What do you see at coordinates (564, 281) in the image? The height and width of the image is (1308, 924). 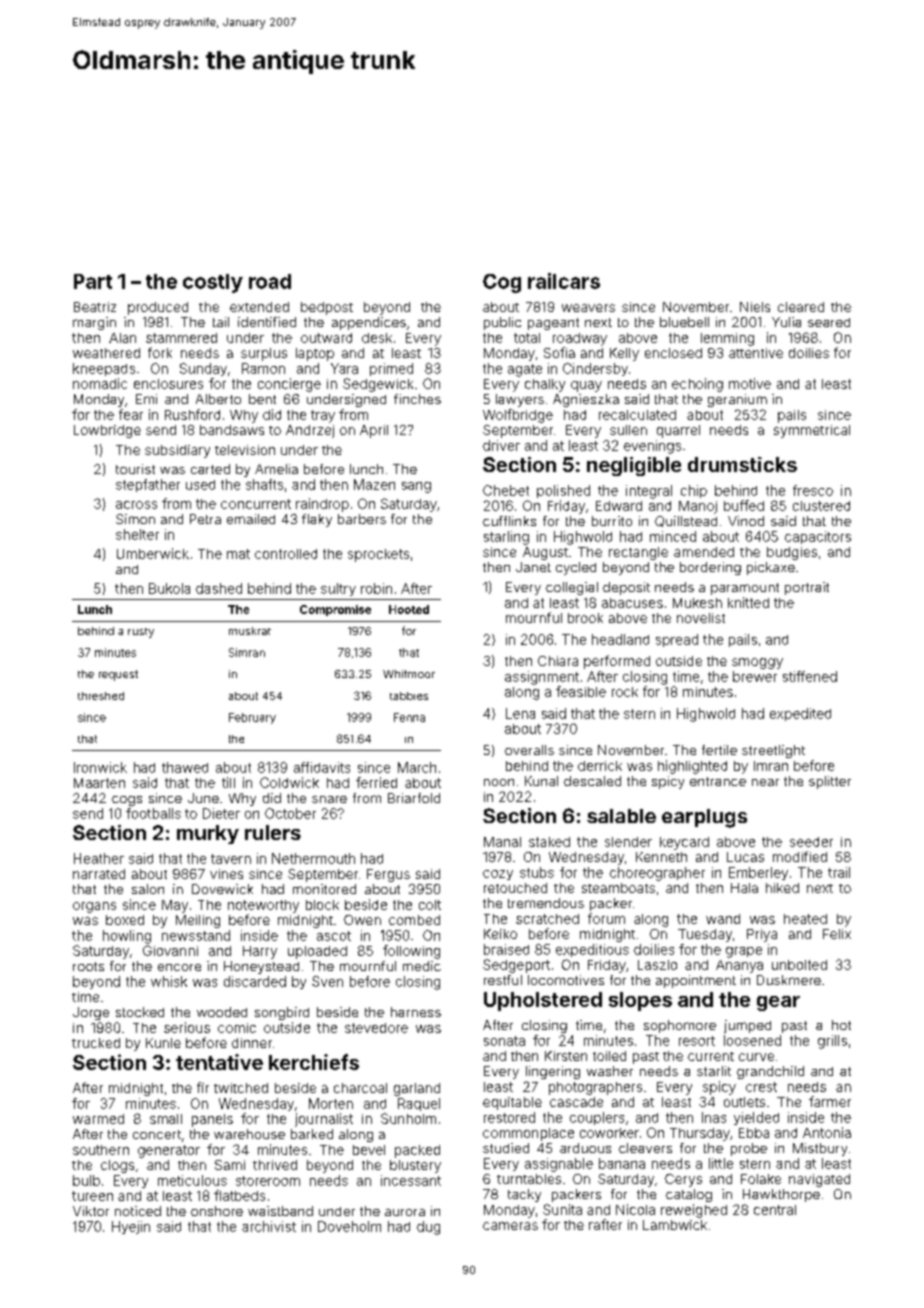 I see `railcars` at bounding box center [564, 281].
